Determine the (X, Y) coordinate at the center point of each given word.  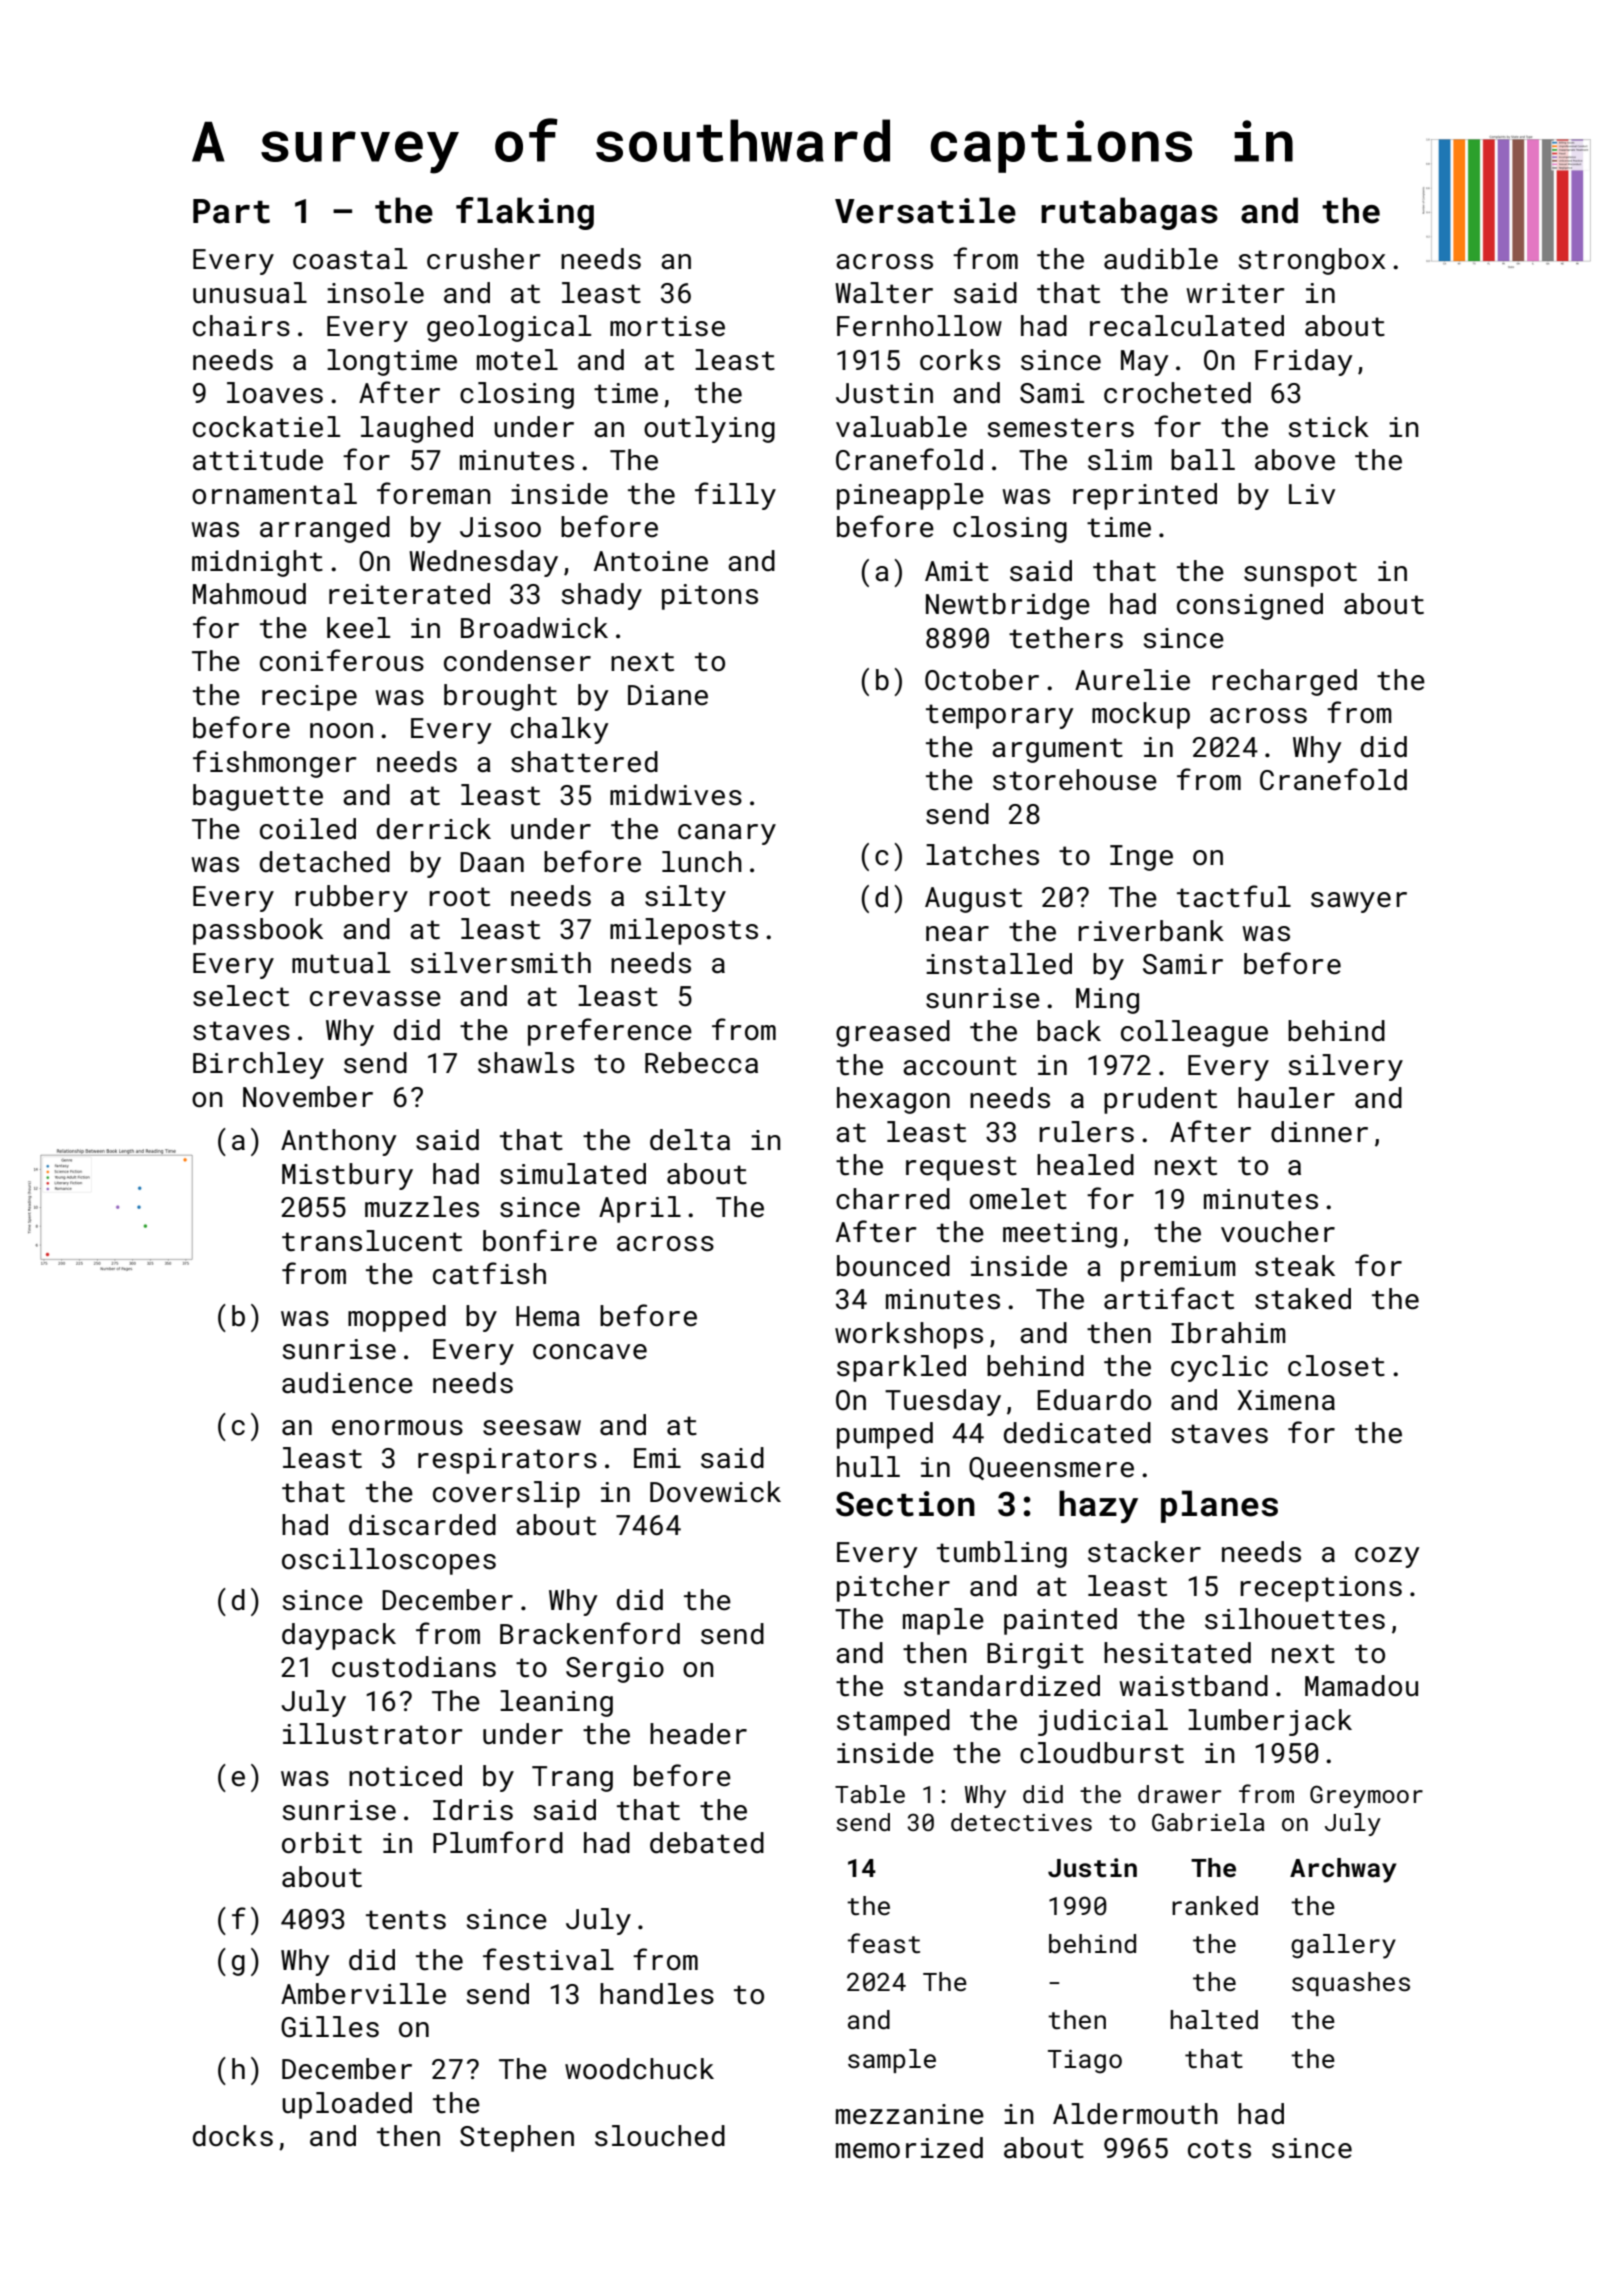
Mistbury (347, 1176)
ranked (1215, 1906)
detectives (1021, 1822)
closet (1336, 1366)
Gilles (330, 2027)
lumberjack (1270, 1722)
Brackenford (590, 1633)
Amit (957, 571)
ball (1203, 460)
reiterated (409, 594)
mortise (667, 326)
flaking (525, 213)
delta (690, 1140)
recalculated (1187, 326)
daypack (339, 1636)
